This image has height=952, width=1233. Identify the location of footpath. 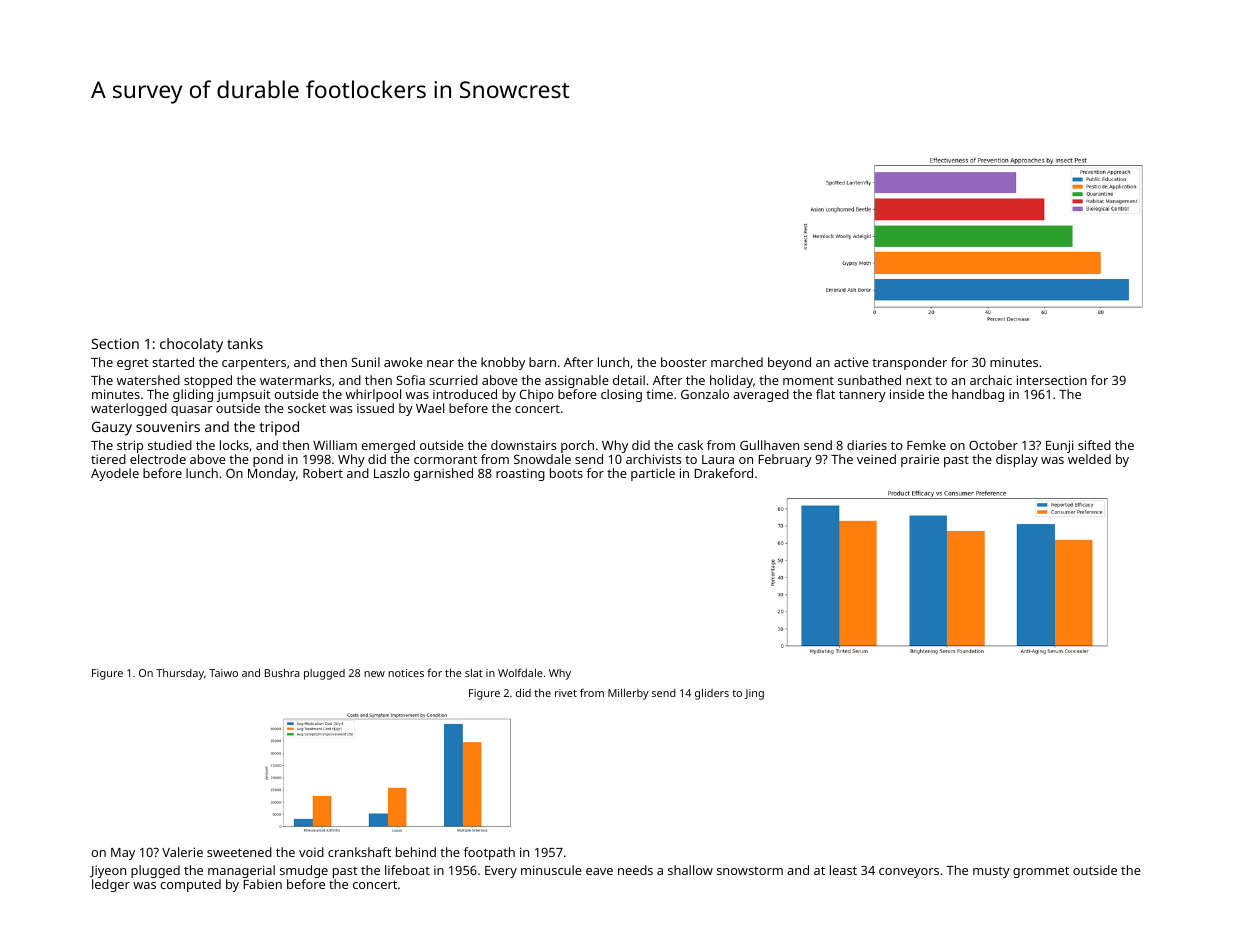
(489, 853).
